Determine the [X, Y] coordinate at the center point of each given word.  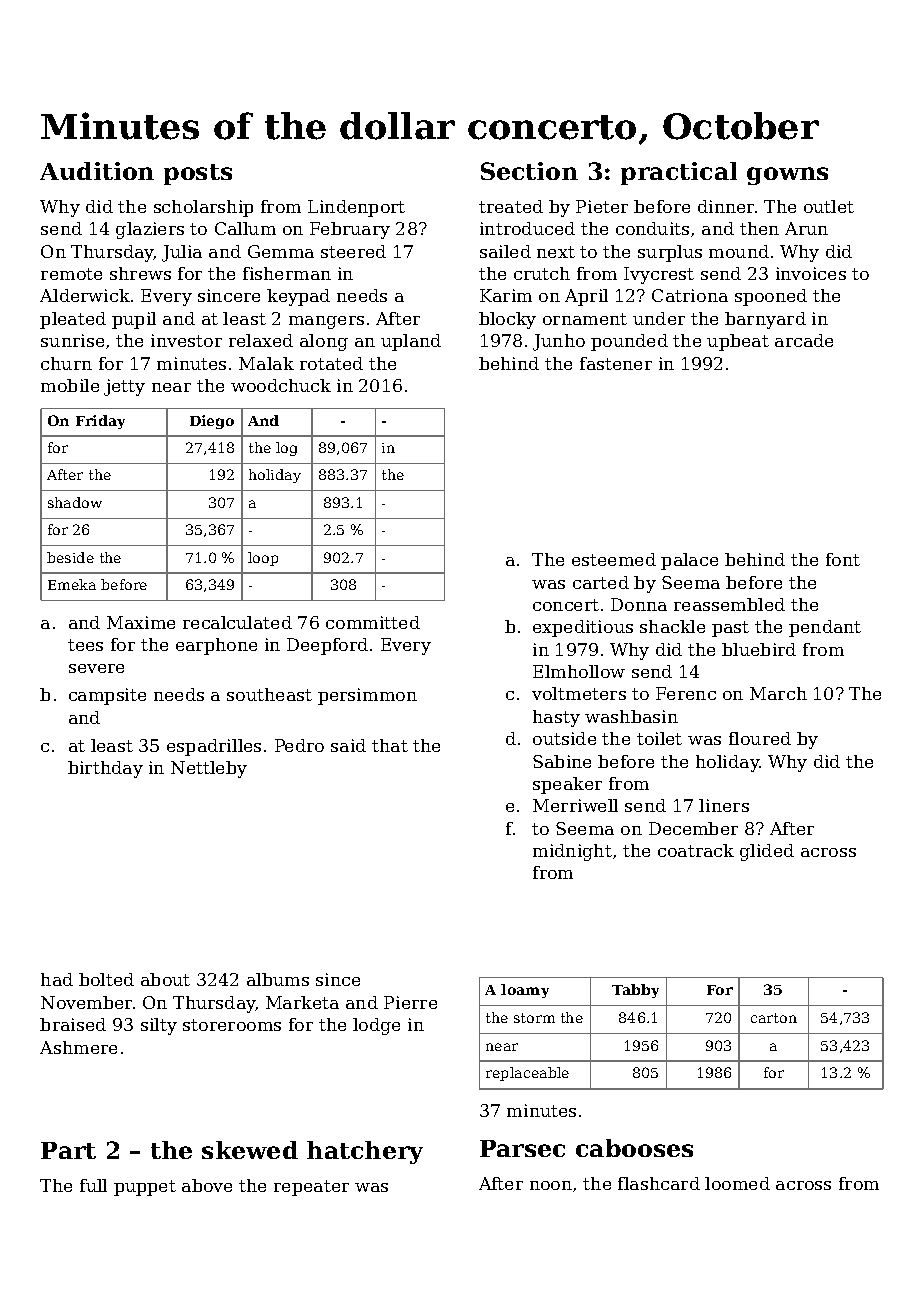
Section [529, 171]
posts [198, 174]
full [93, 1185]
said [348, 745]
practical [679, 173]
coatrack [696, 850]
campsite [107, 696]
